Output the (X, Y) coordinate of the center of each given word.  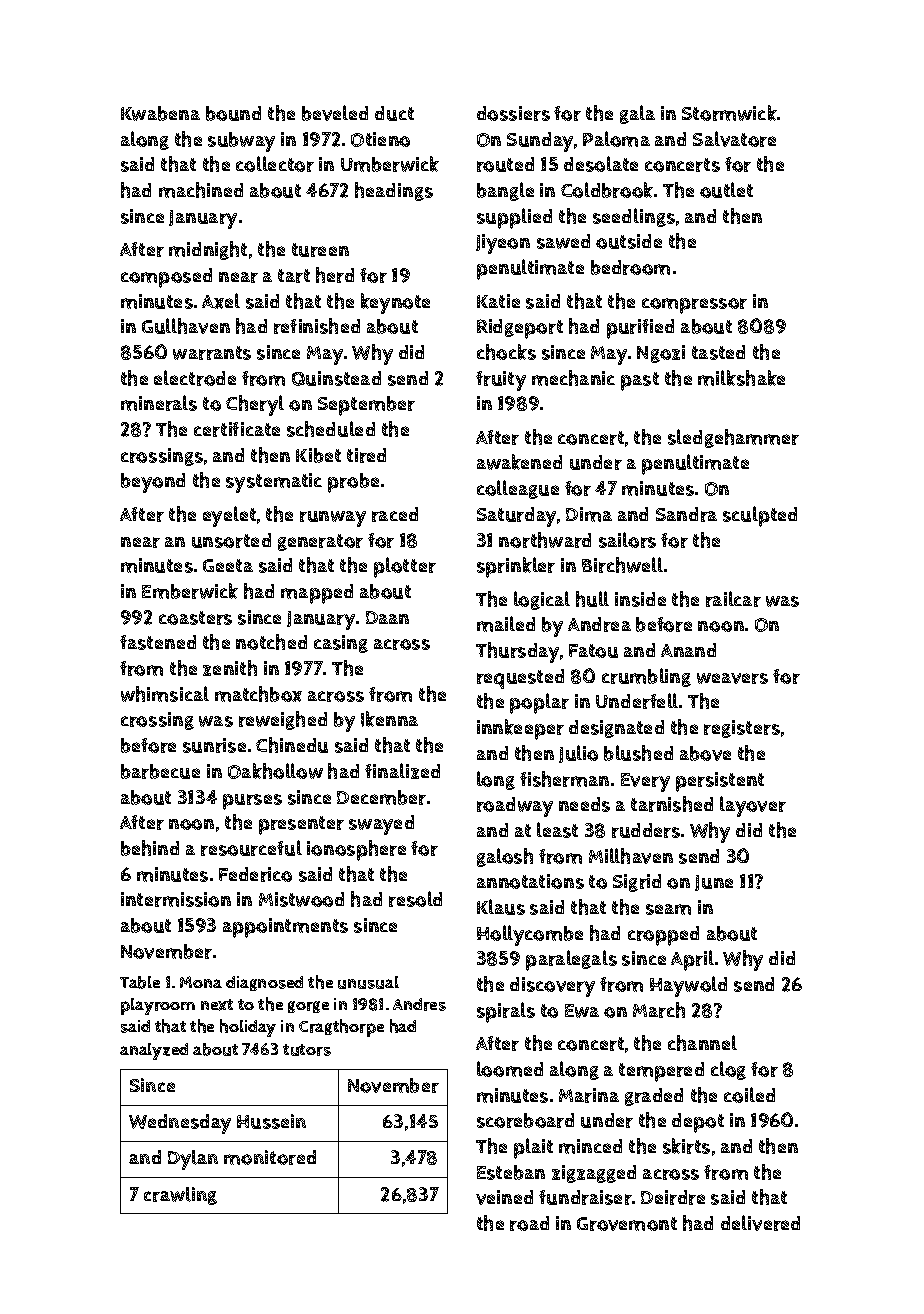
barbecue (160, 771)
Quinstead (336, 378)
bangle (505, 191)
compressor (694, 306)
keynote (395, 303)
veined (504, 1197)
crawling (180, 1196)
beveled (335, 113)
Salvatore (734, 139)
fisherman (564, 779)
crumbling (646, 677)
